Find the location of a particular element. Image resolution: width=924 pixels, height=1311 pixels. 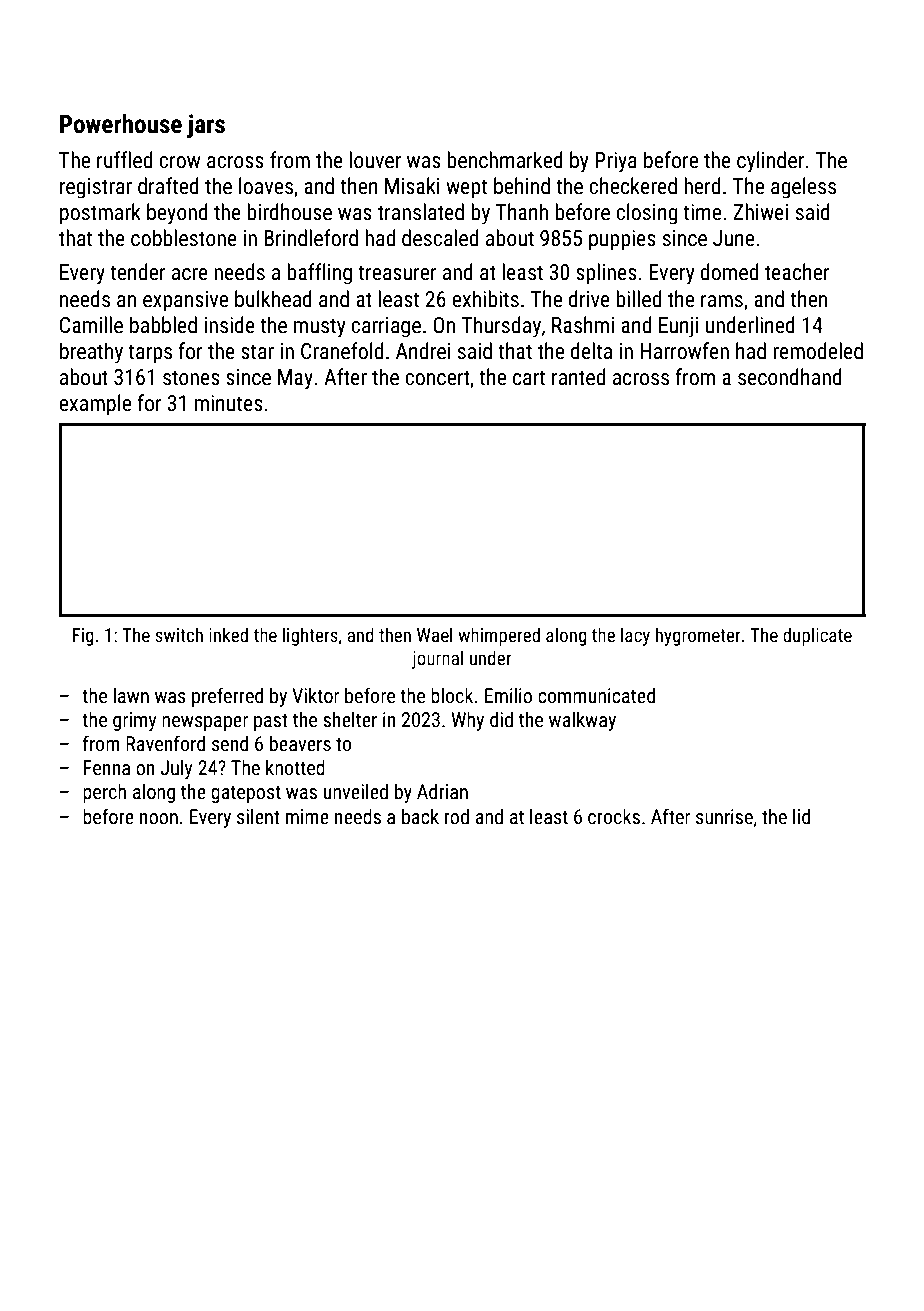

birdhouse is located at coordinates (289, 212).
